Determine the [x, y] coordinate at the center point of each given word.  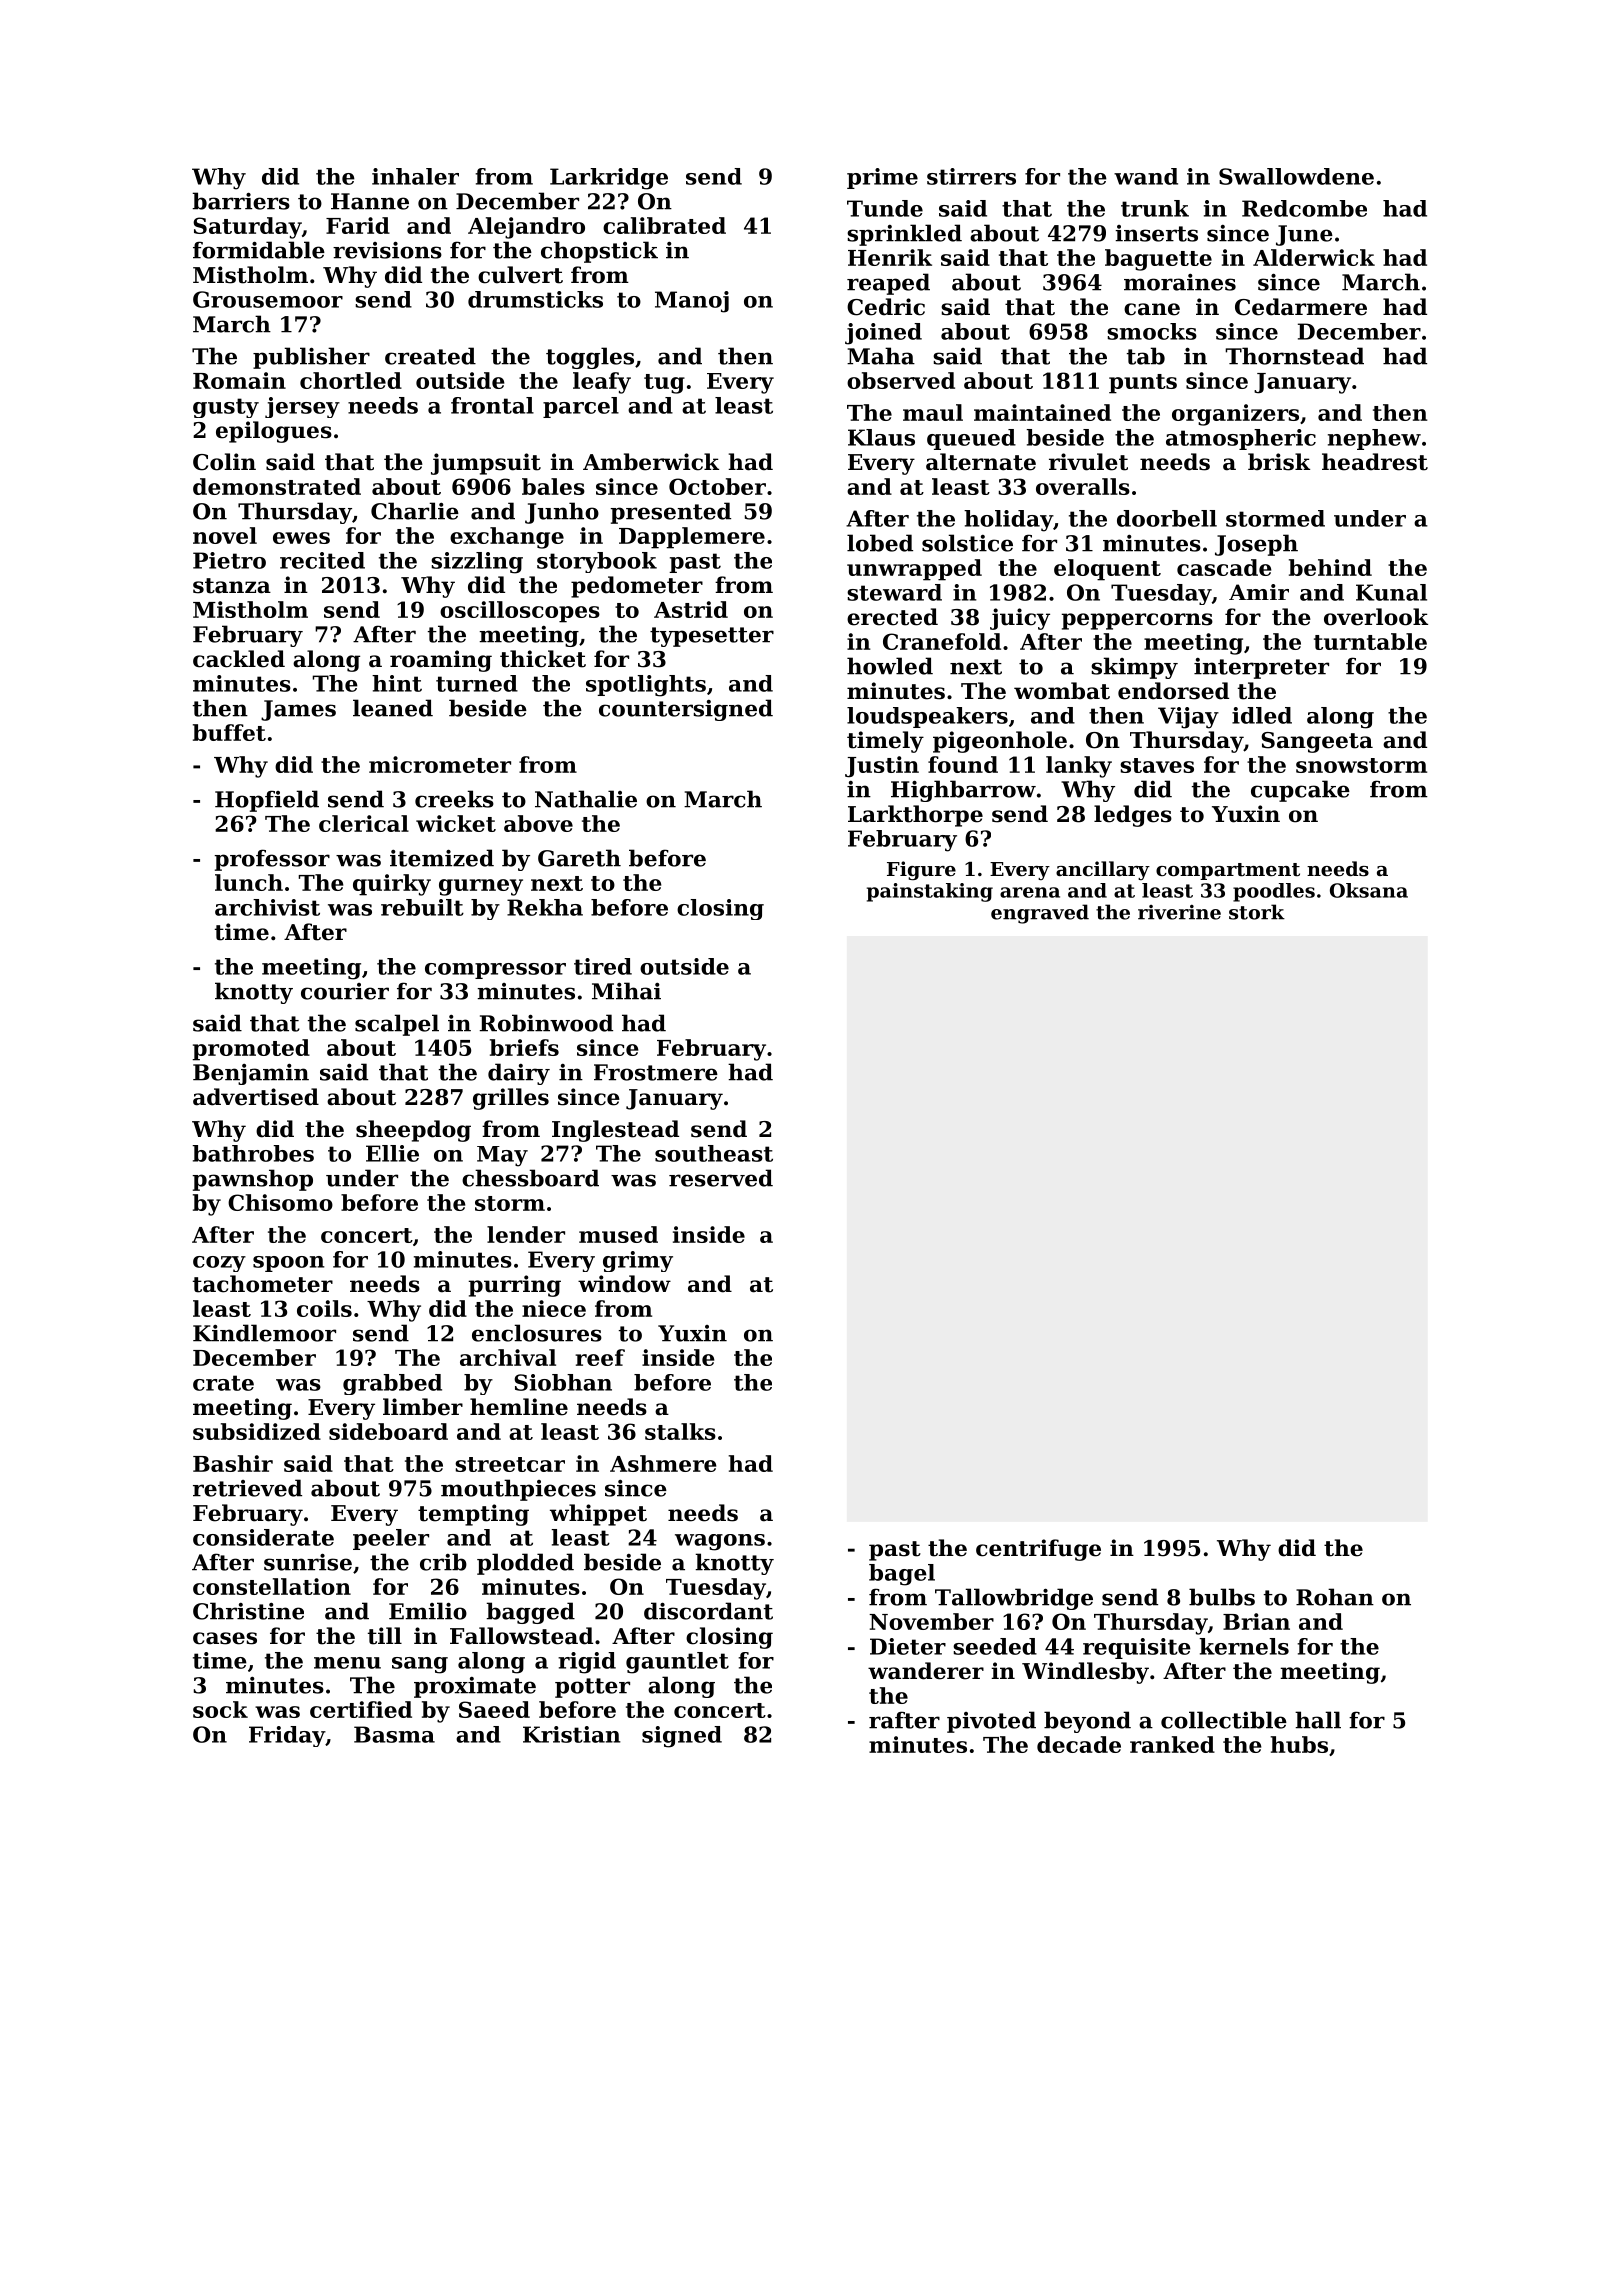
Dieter [908, 1646]
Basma [394, 1734]
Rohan [1335, 1597]
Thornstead [1294, 356]
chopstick [599, 252]
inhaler [415, 176]
